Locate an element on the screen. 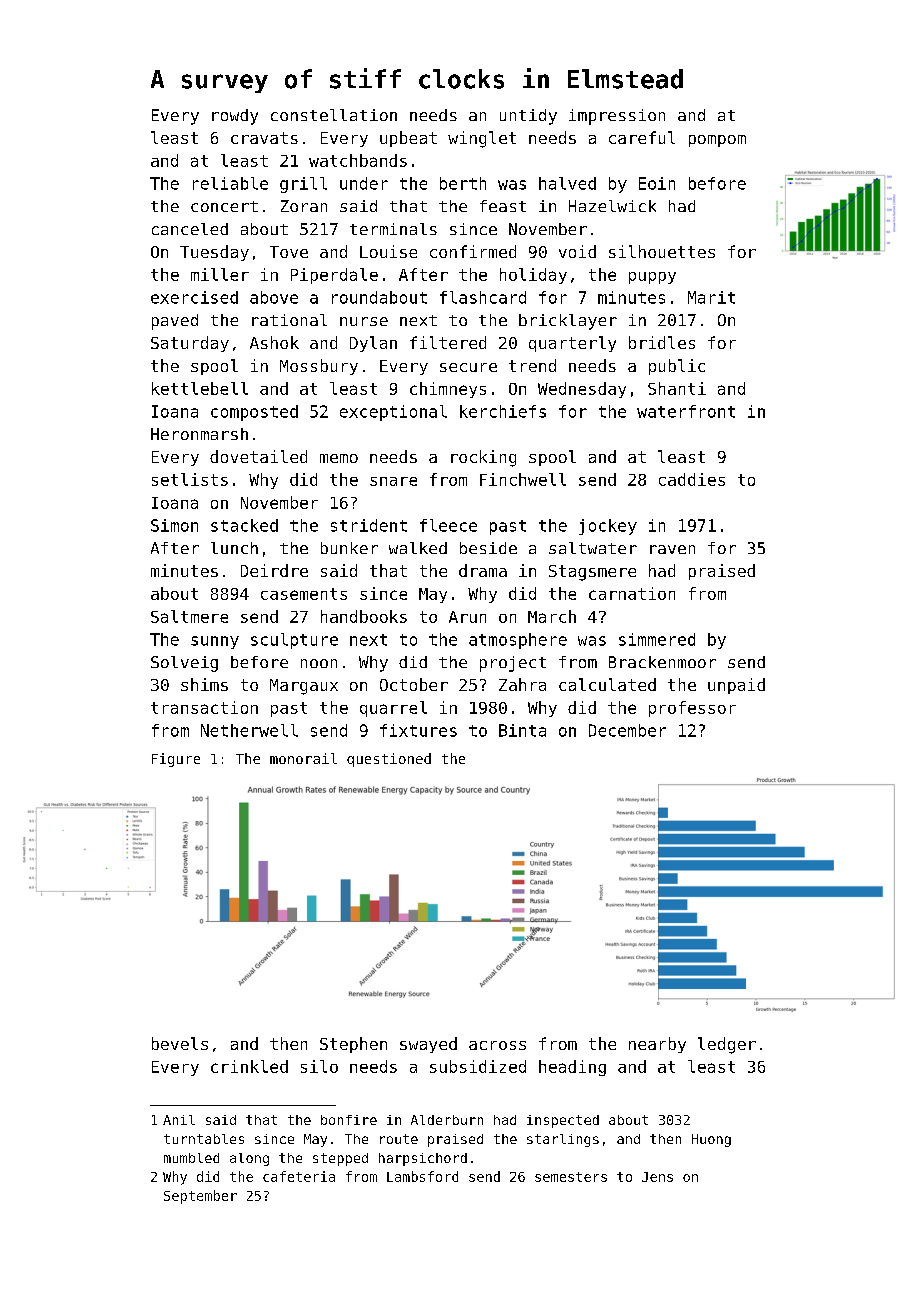  untidy is located at coordinates (528, 117).
